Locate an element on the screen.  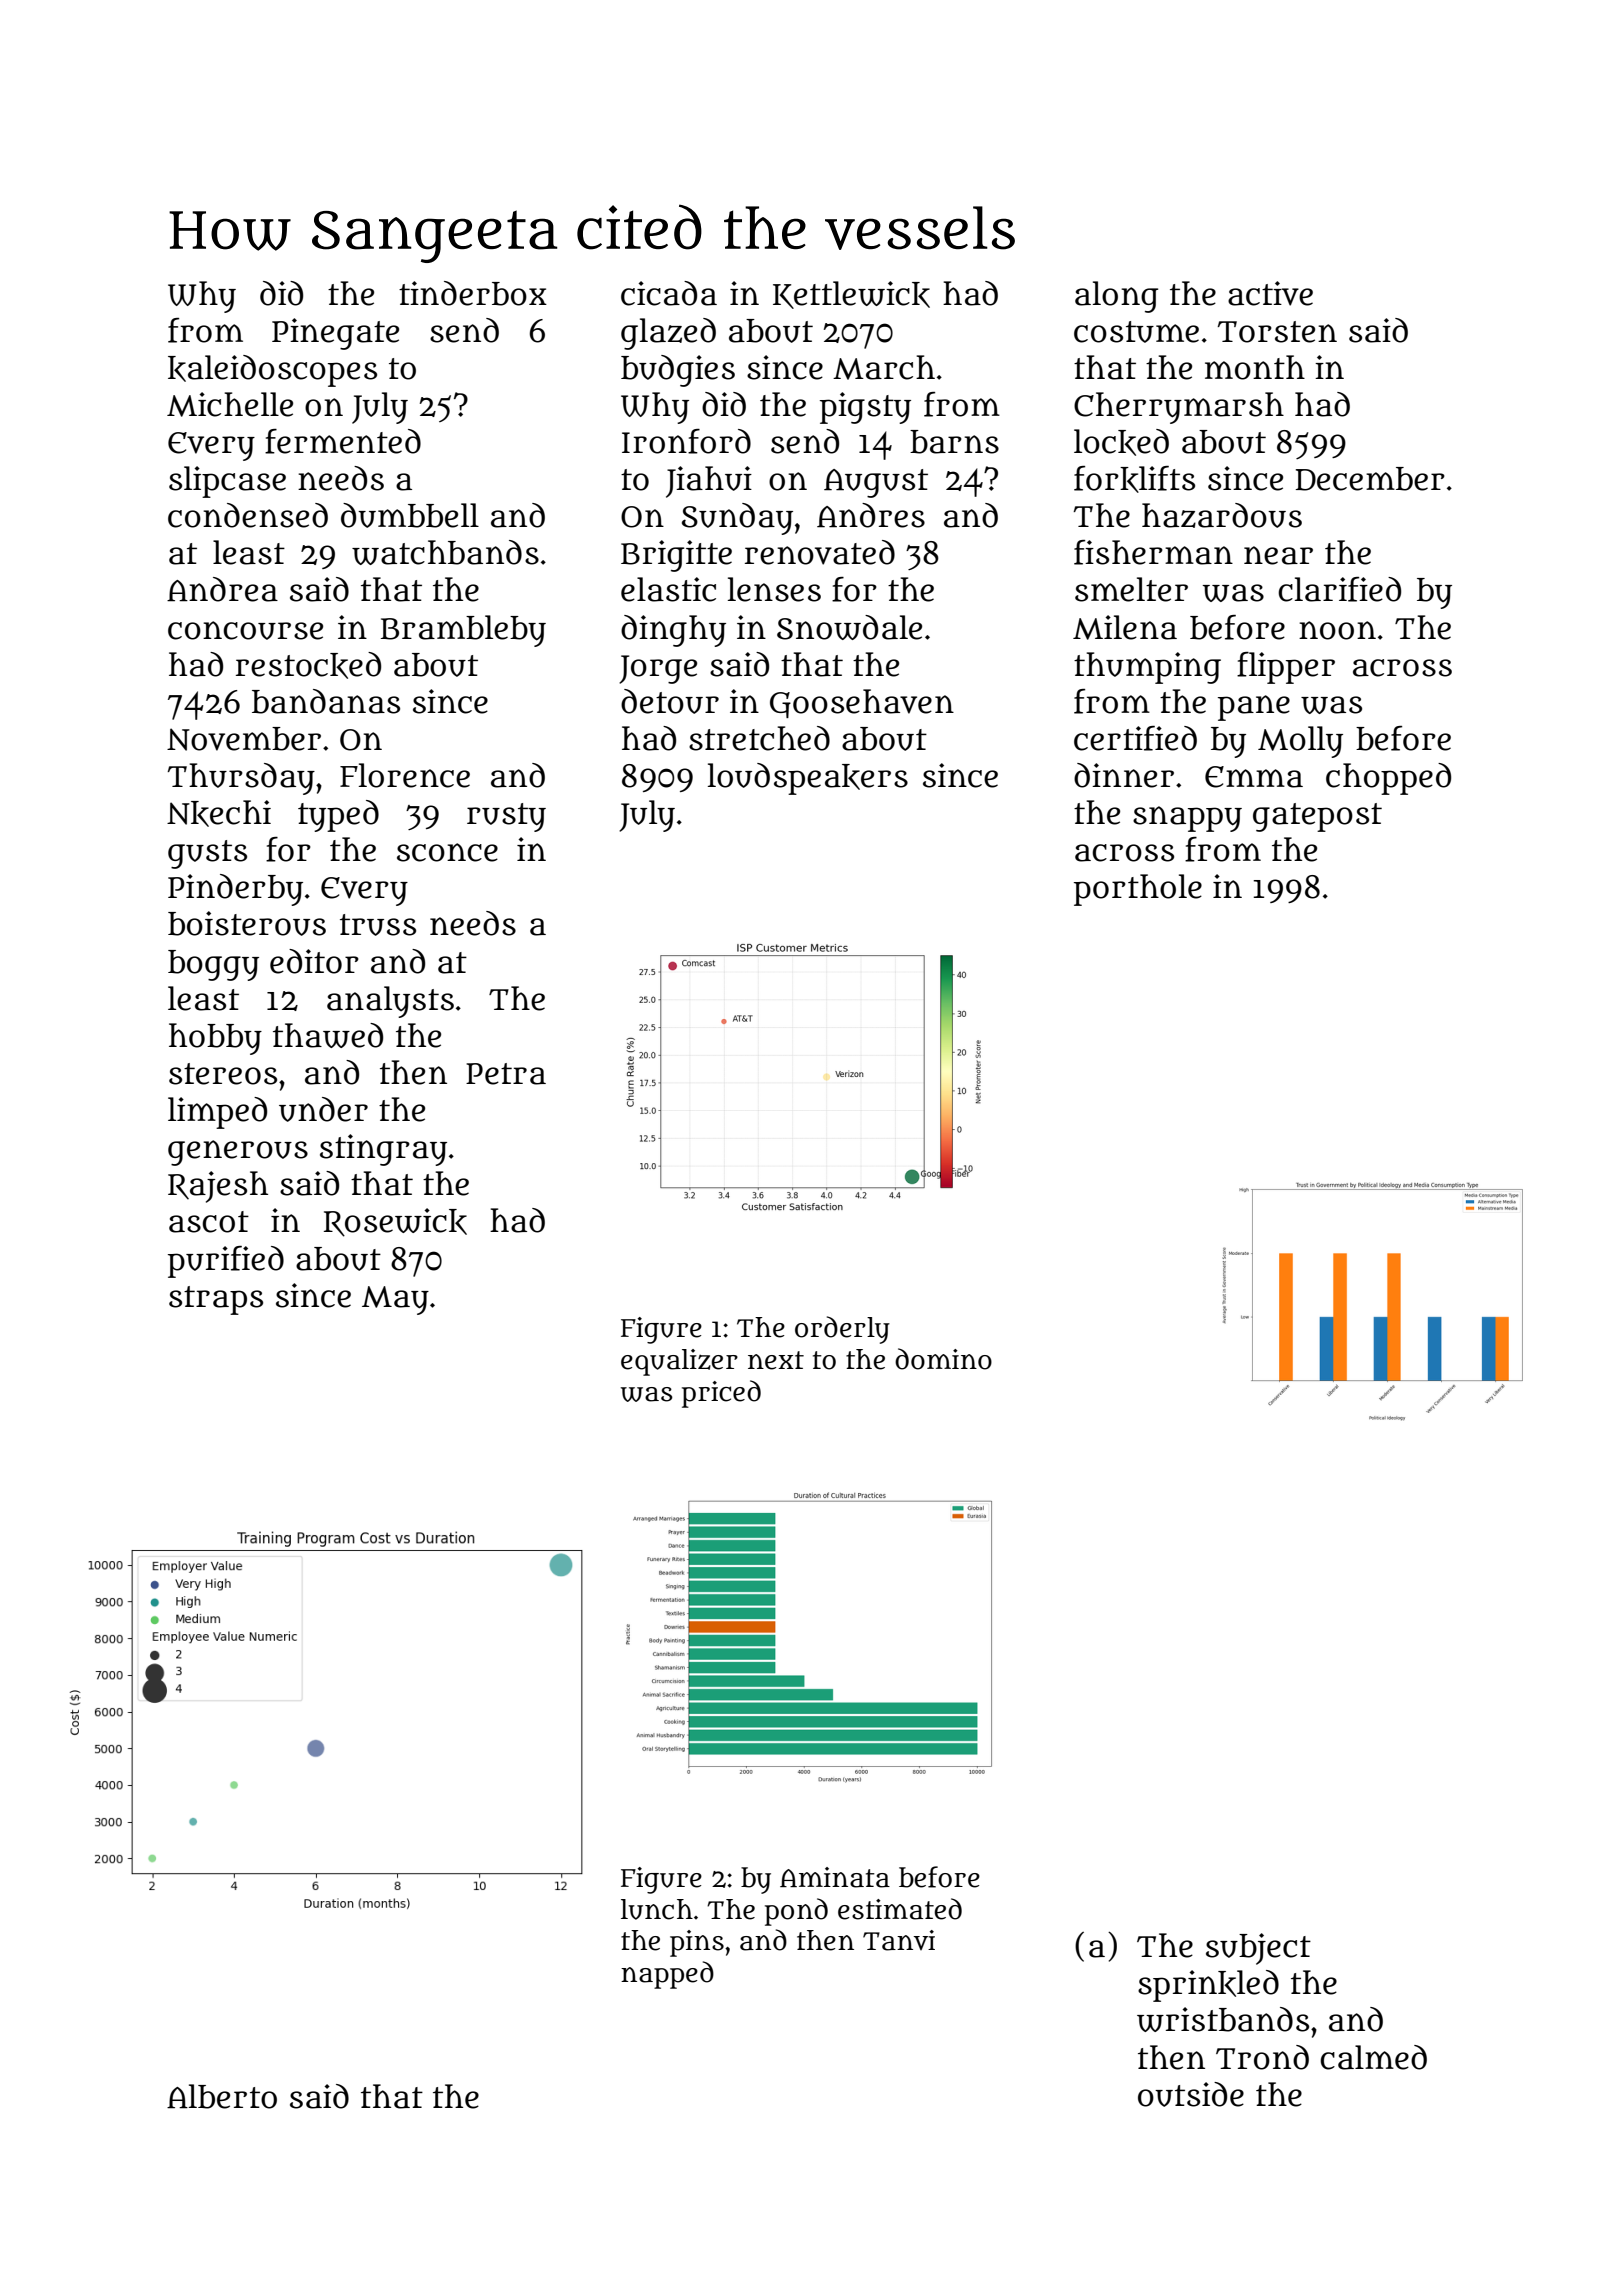
gatepost is located at coordinates (1317, 817).
